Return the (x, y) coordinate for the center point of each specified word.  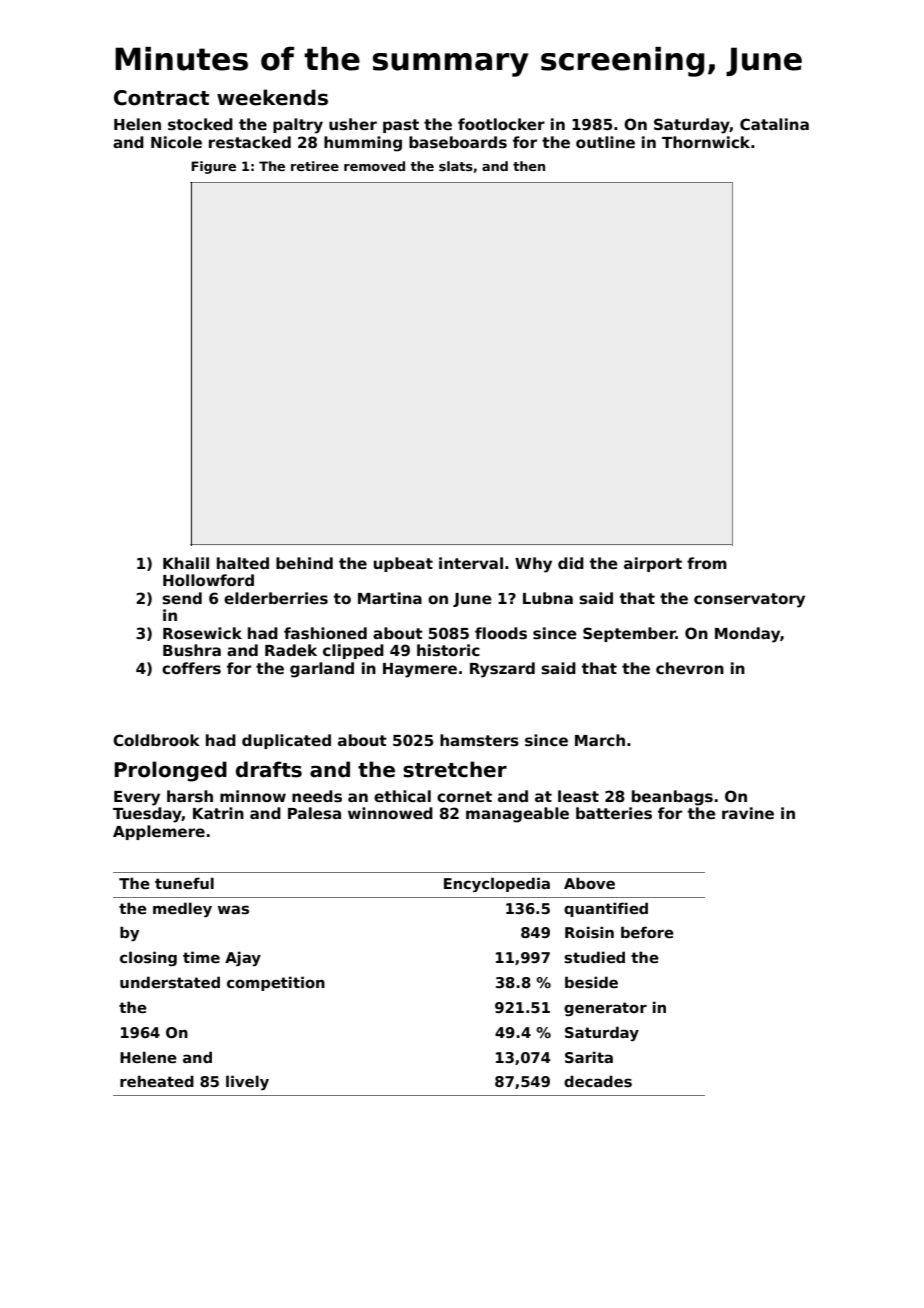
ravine (748, 813)
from (707, 563)
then (529, 166)
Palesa (314, 813)
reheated (157, 1081)
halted (243, 563)
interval (471, 563)
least (578, 796)
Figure (213, 167)
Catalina (774, 124)
